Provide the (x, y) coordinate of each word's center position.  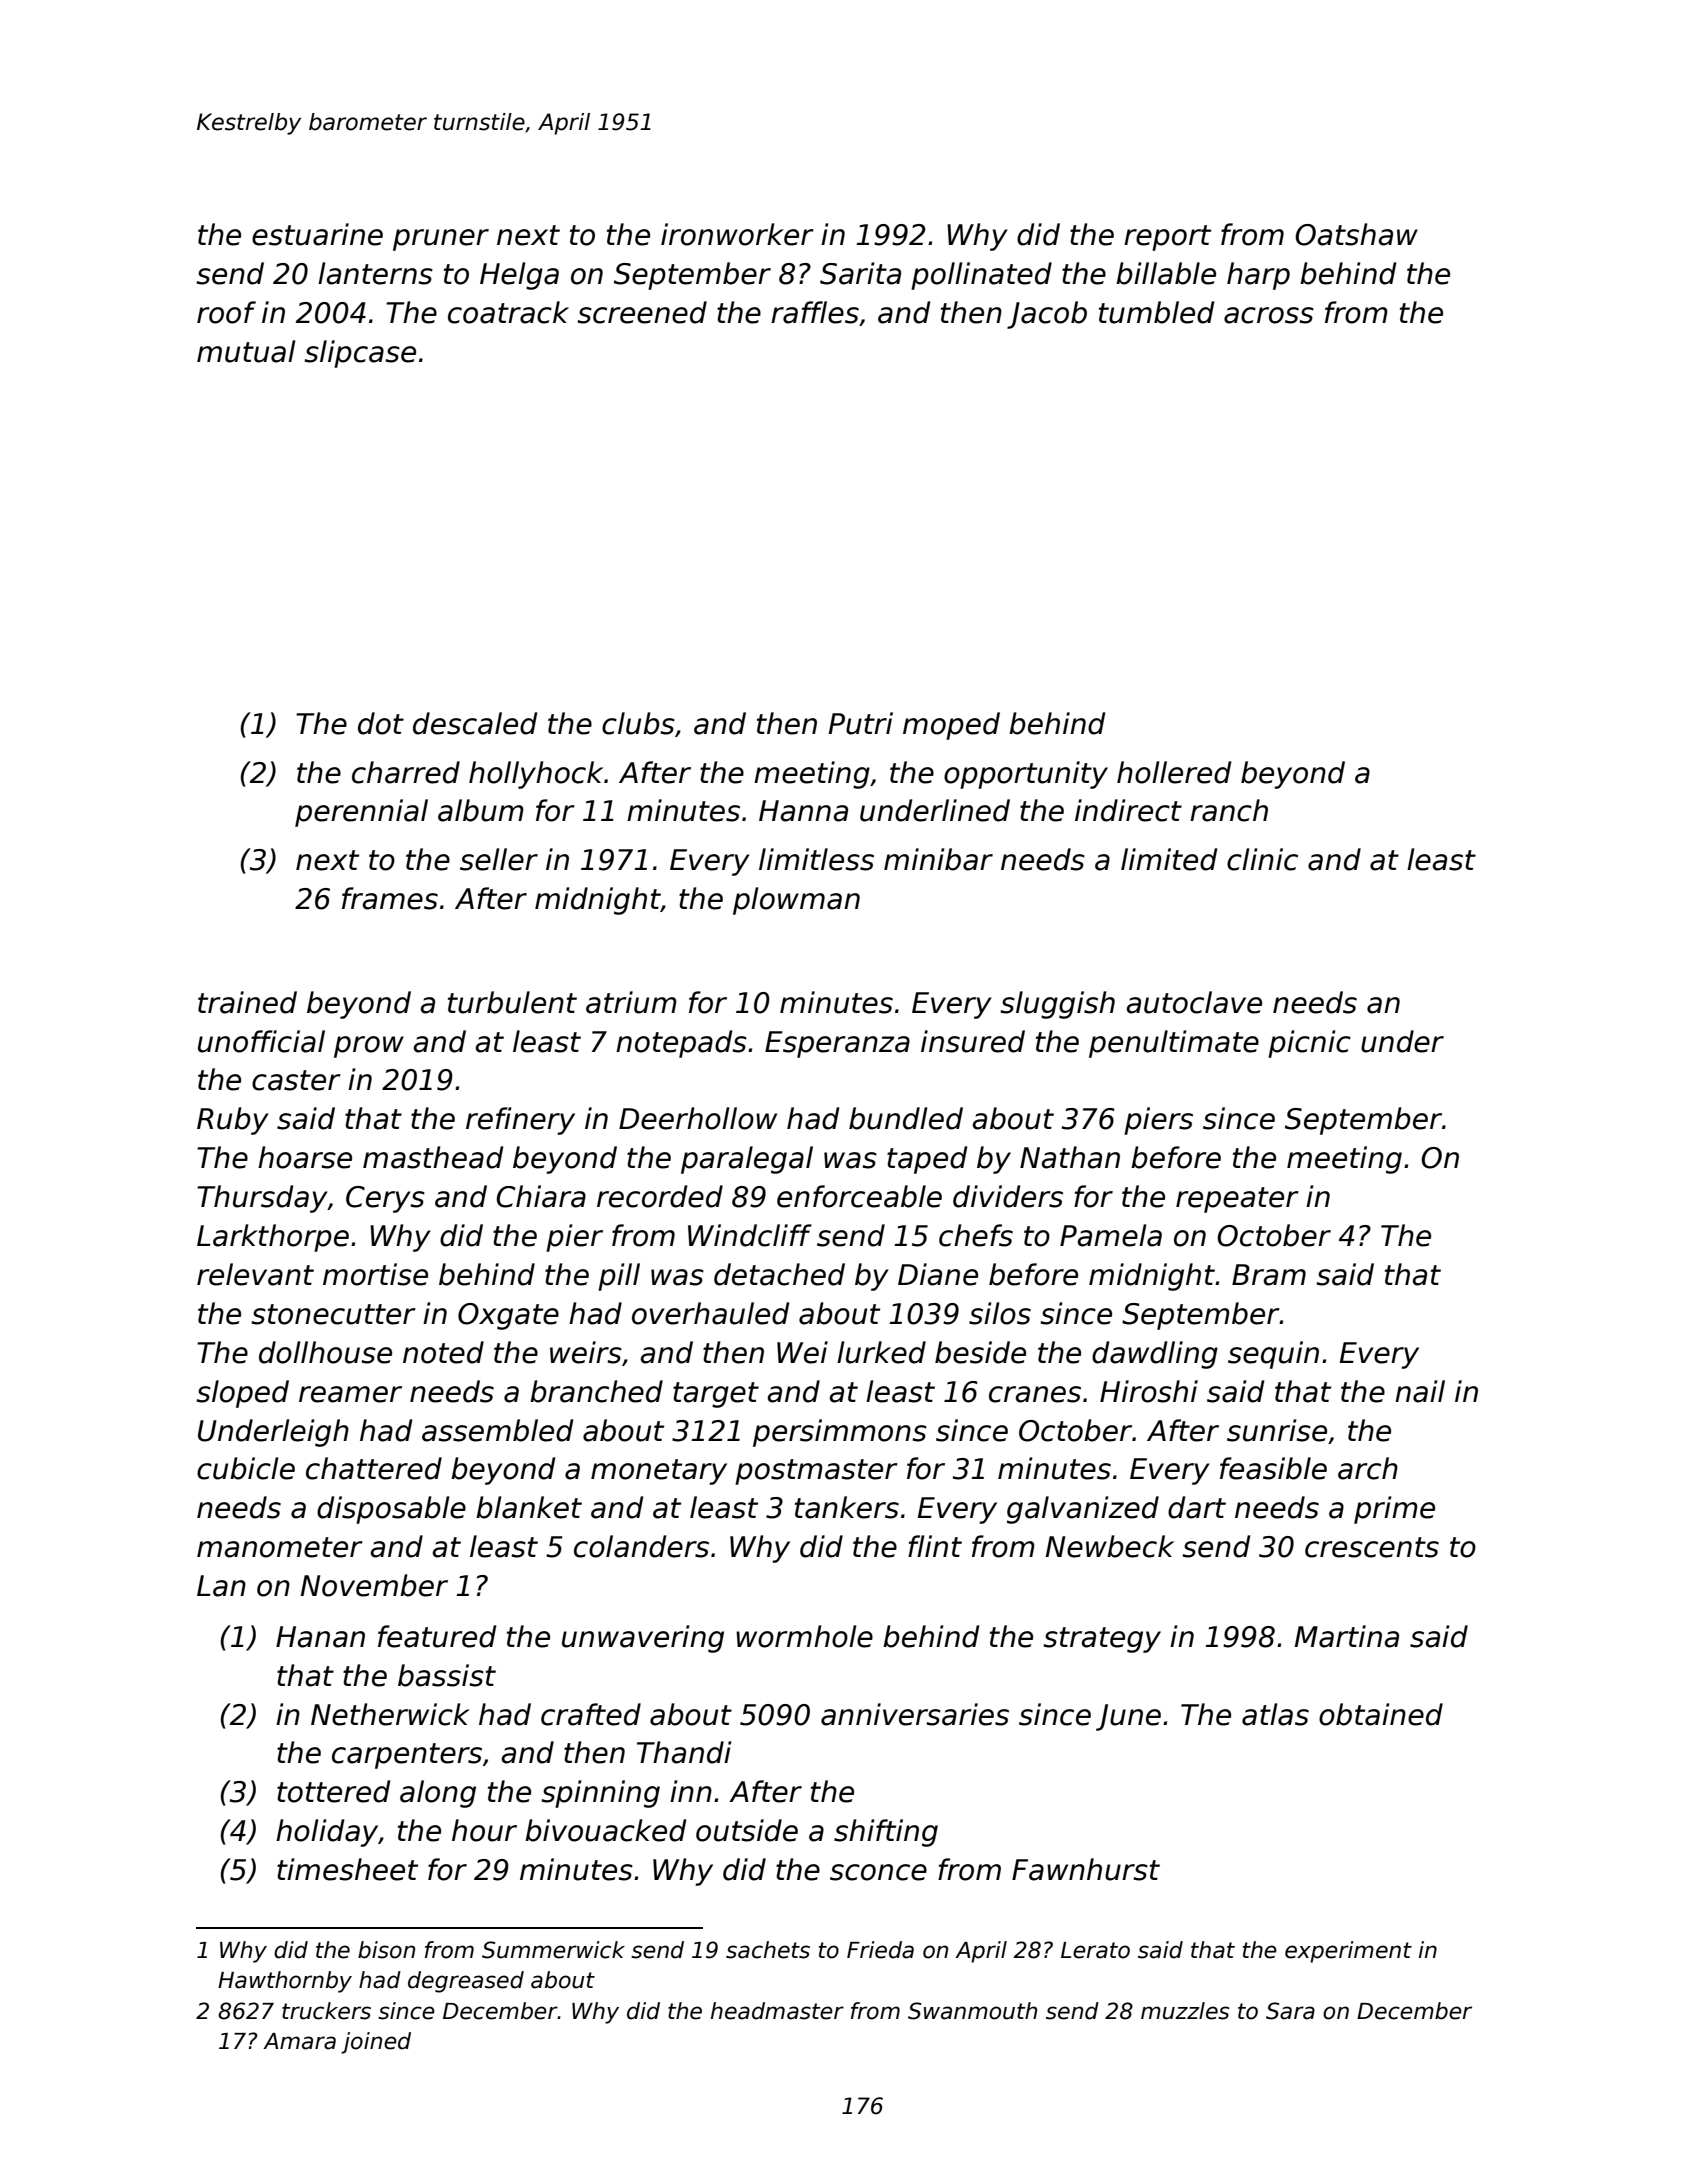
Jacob (1047, 315)
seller (499, 859)
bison (386, 1950)
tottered (333, 1791)
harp (1258, 276)
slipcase (360, 354)
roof (226, 312)
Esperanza (837, 1044)
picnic (1309, 1044)
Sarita (860, 273)
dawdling (1155, 1355)
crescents (1372, 1547)
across (1269, 315)
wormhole (804, 1636)
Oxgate (508, 1316)
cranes (1035, 1394)
